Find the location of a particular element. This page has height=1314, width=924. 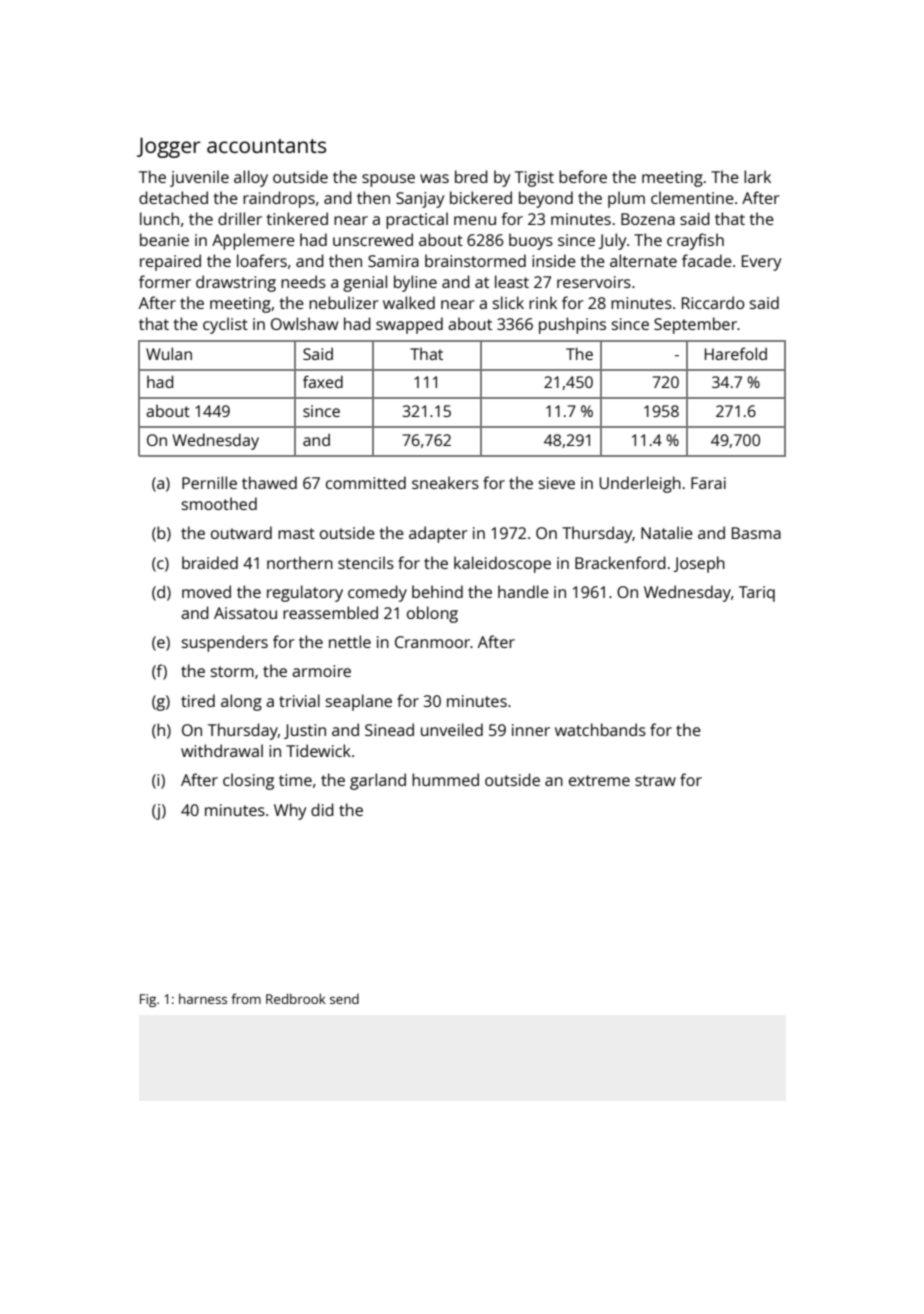

slick is located at coordinates (508, 302).
